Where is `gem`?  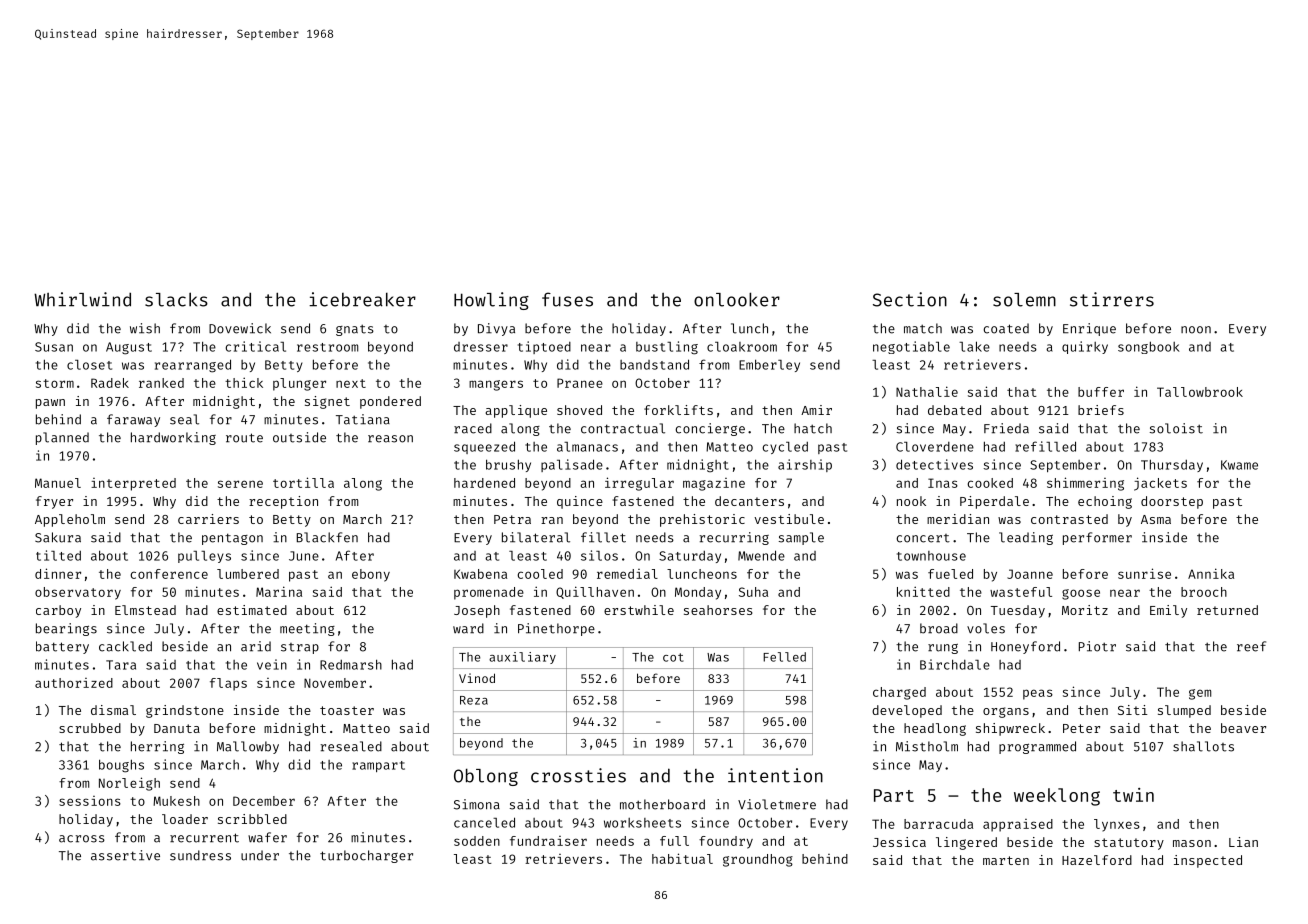
gem is located at coordinates (1200, 694).
